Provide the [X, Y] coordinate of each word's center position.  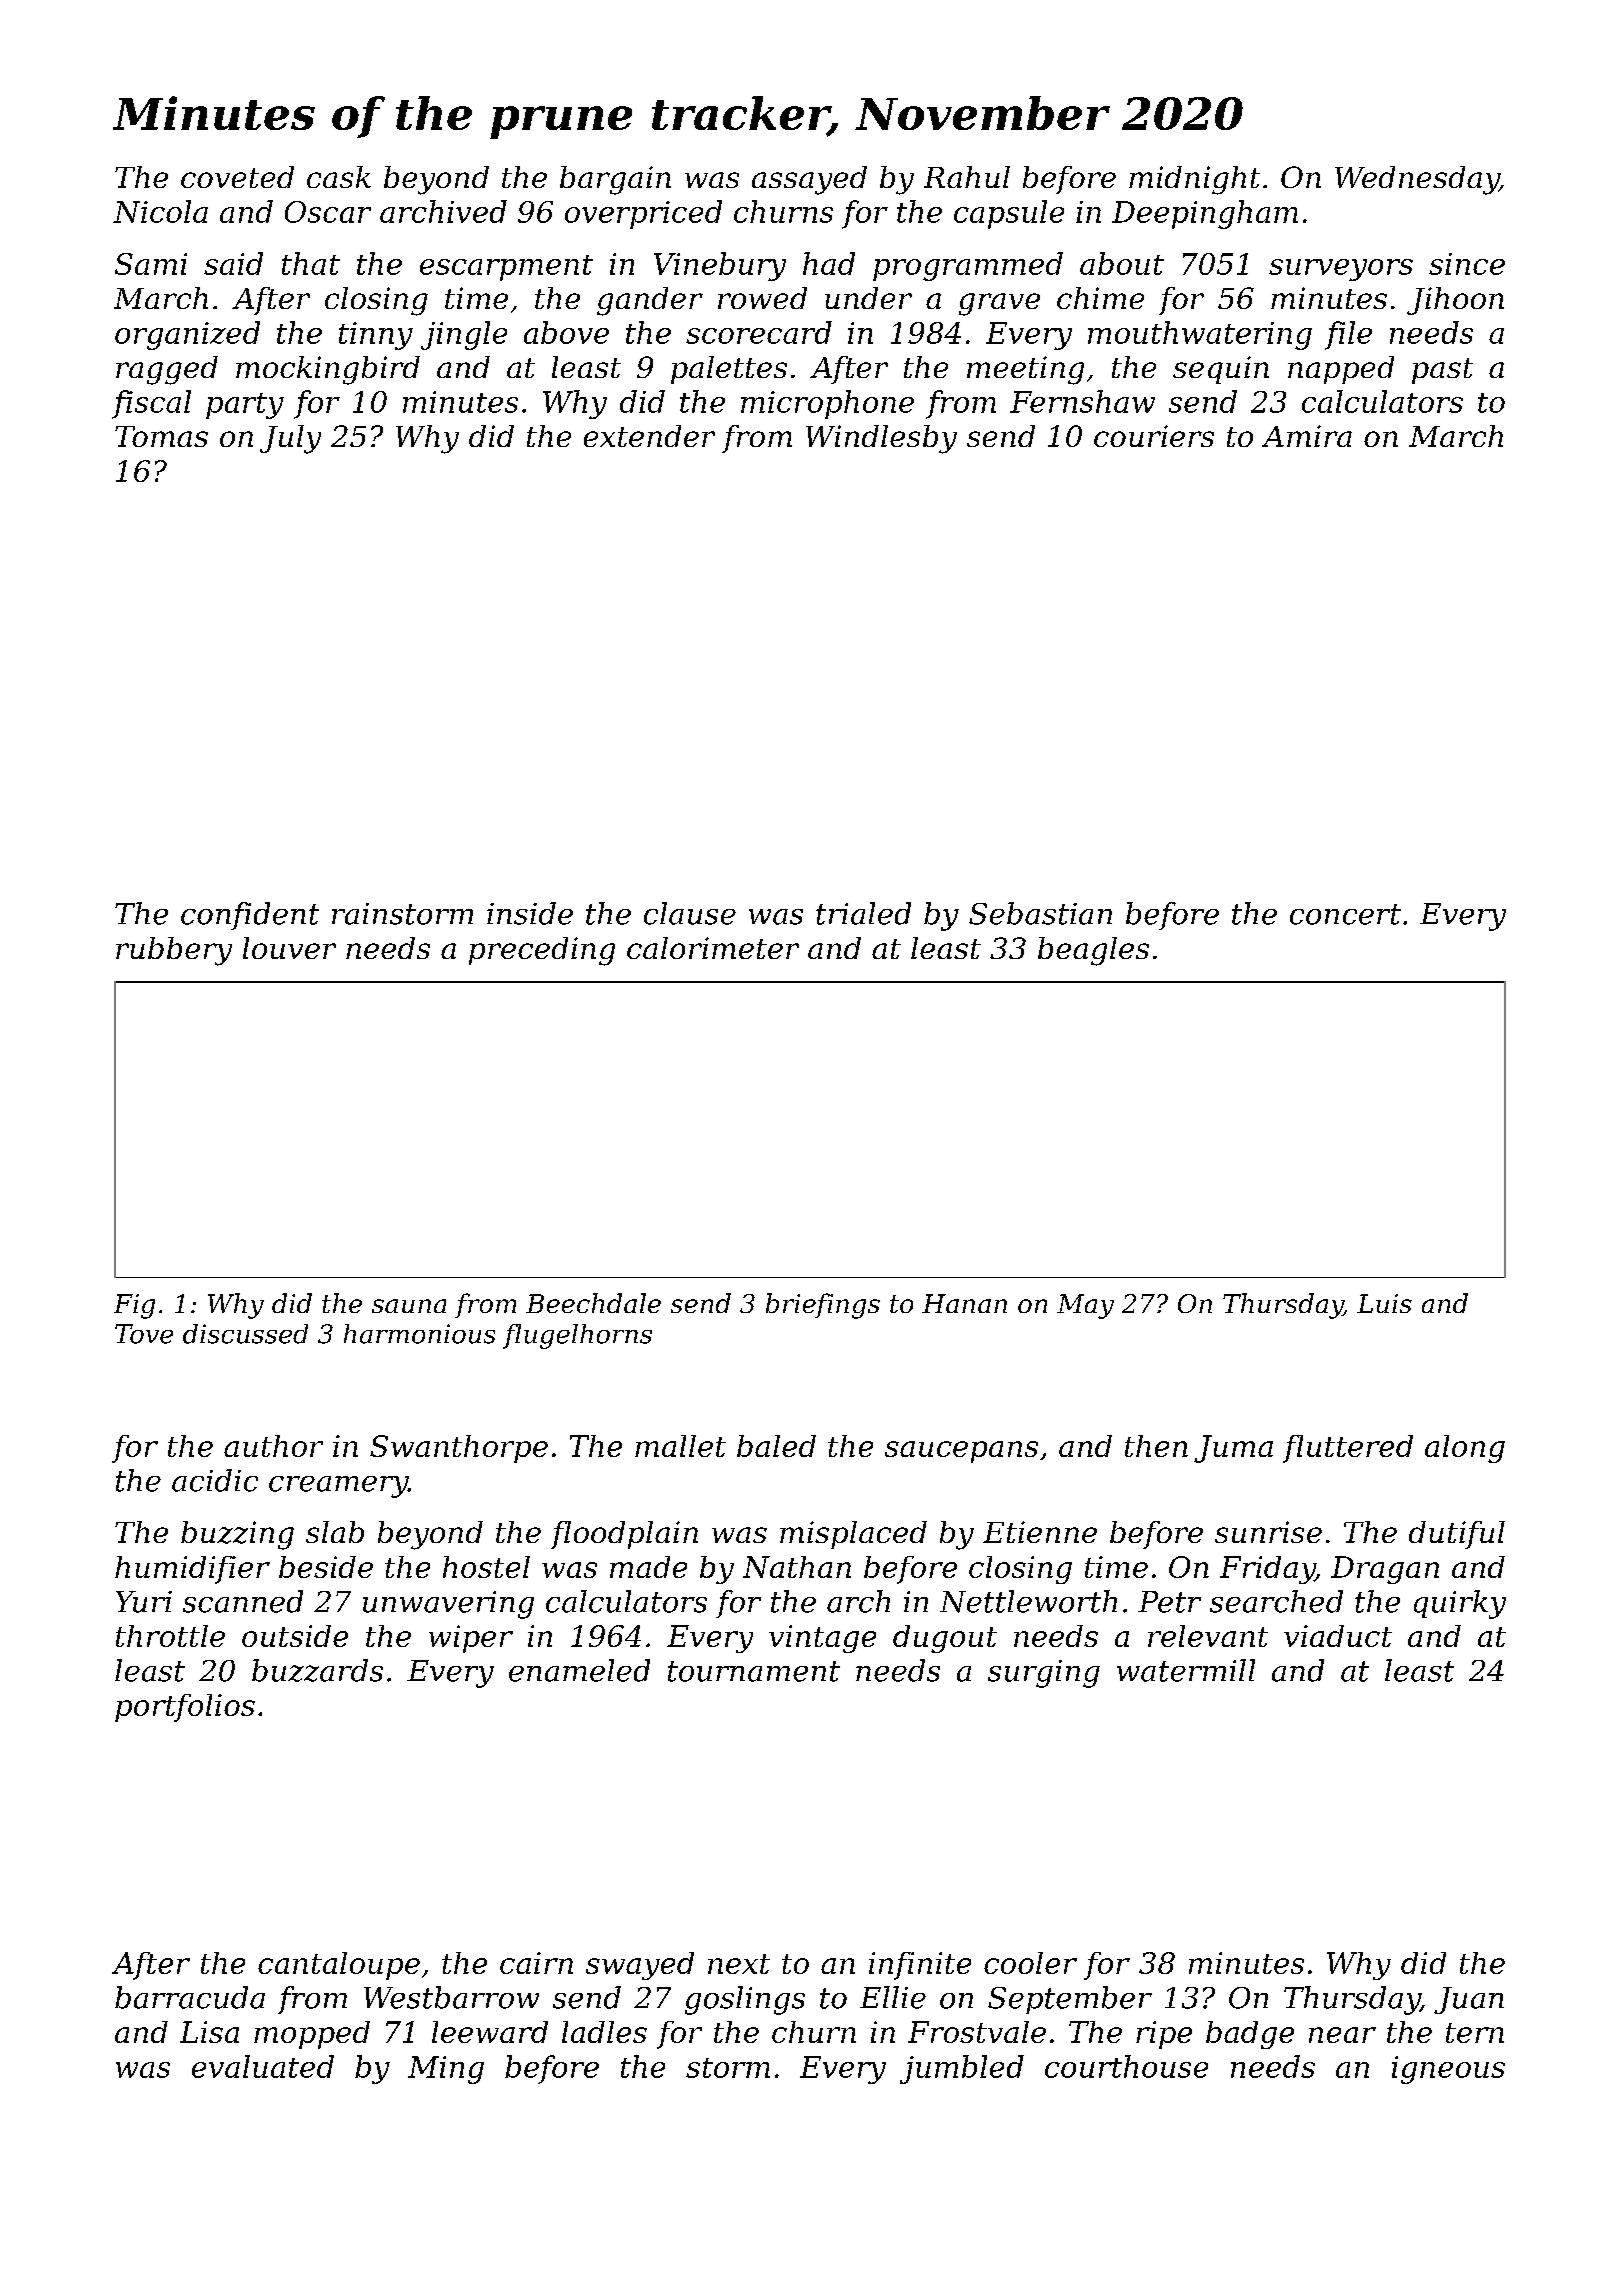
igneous [1448, 2070]
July [290, 439]
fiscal [151, 404]
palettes [729, 370]
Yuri [144, 1602]
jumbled [962, 2069]
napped [1341, 370]
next [739, 1964]
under [868, 298]
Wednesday [1417, 180]
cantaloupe [339, 1966]
